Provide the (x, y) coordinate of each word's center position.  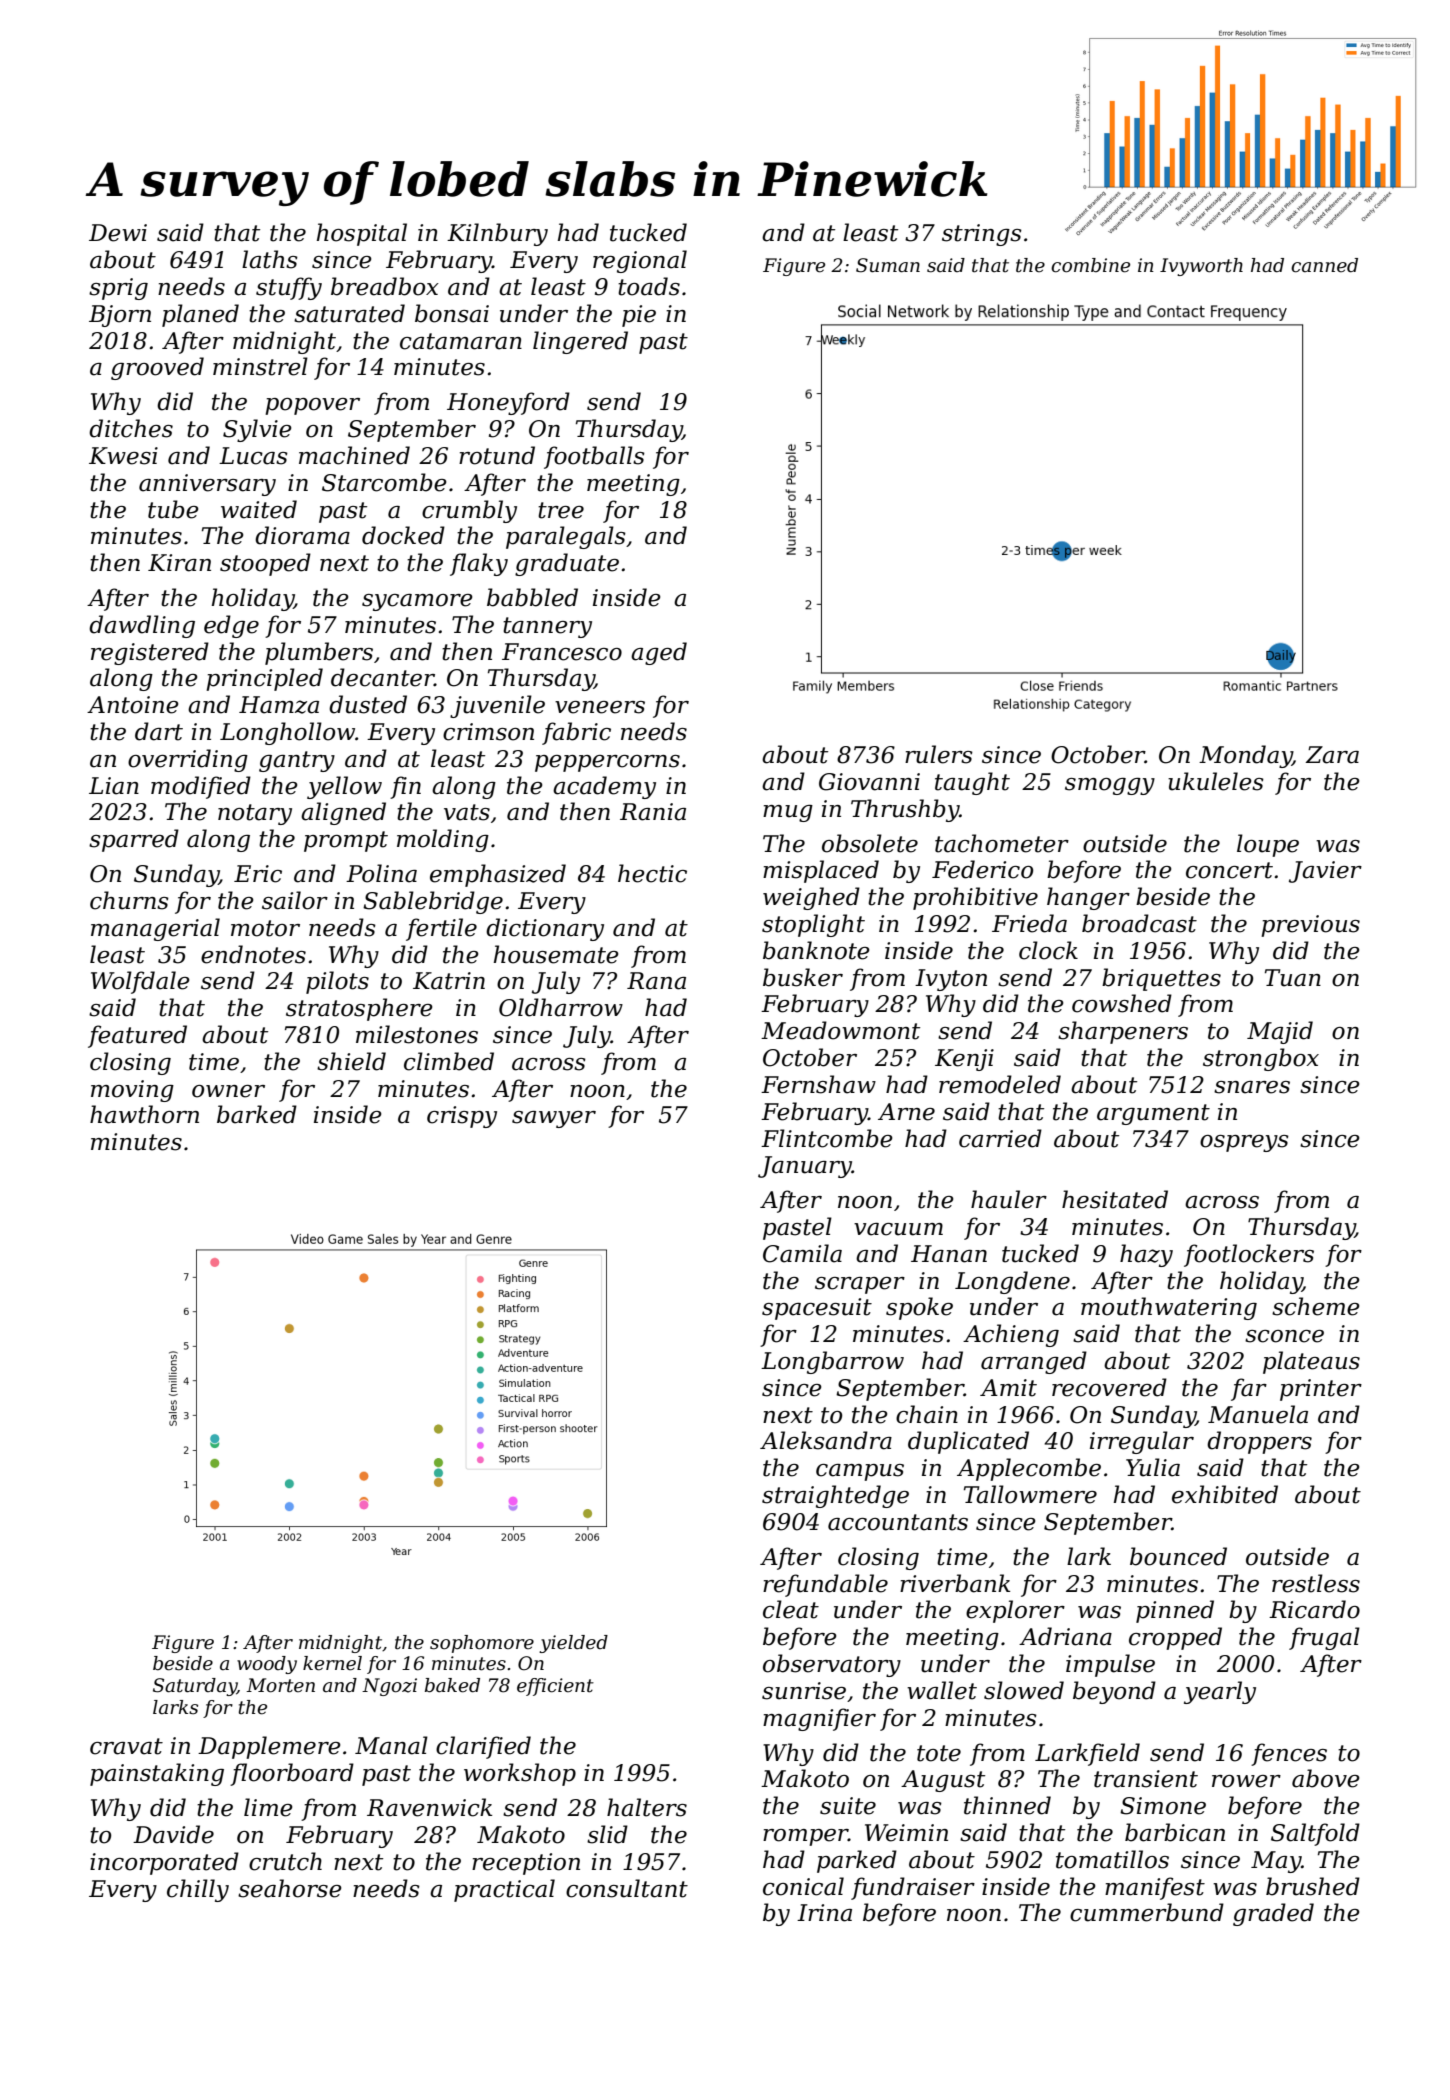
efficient (555, 1687)
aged (659, 653)
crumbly (469, 511)
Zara (1332, 755)
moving (132, 1091)
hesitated (1115, 1199)
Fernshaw (818, 1084)
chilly (198, 1890)
